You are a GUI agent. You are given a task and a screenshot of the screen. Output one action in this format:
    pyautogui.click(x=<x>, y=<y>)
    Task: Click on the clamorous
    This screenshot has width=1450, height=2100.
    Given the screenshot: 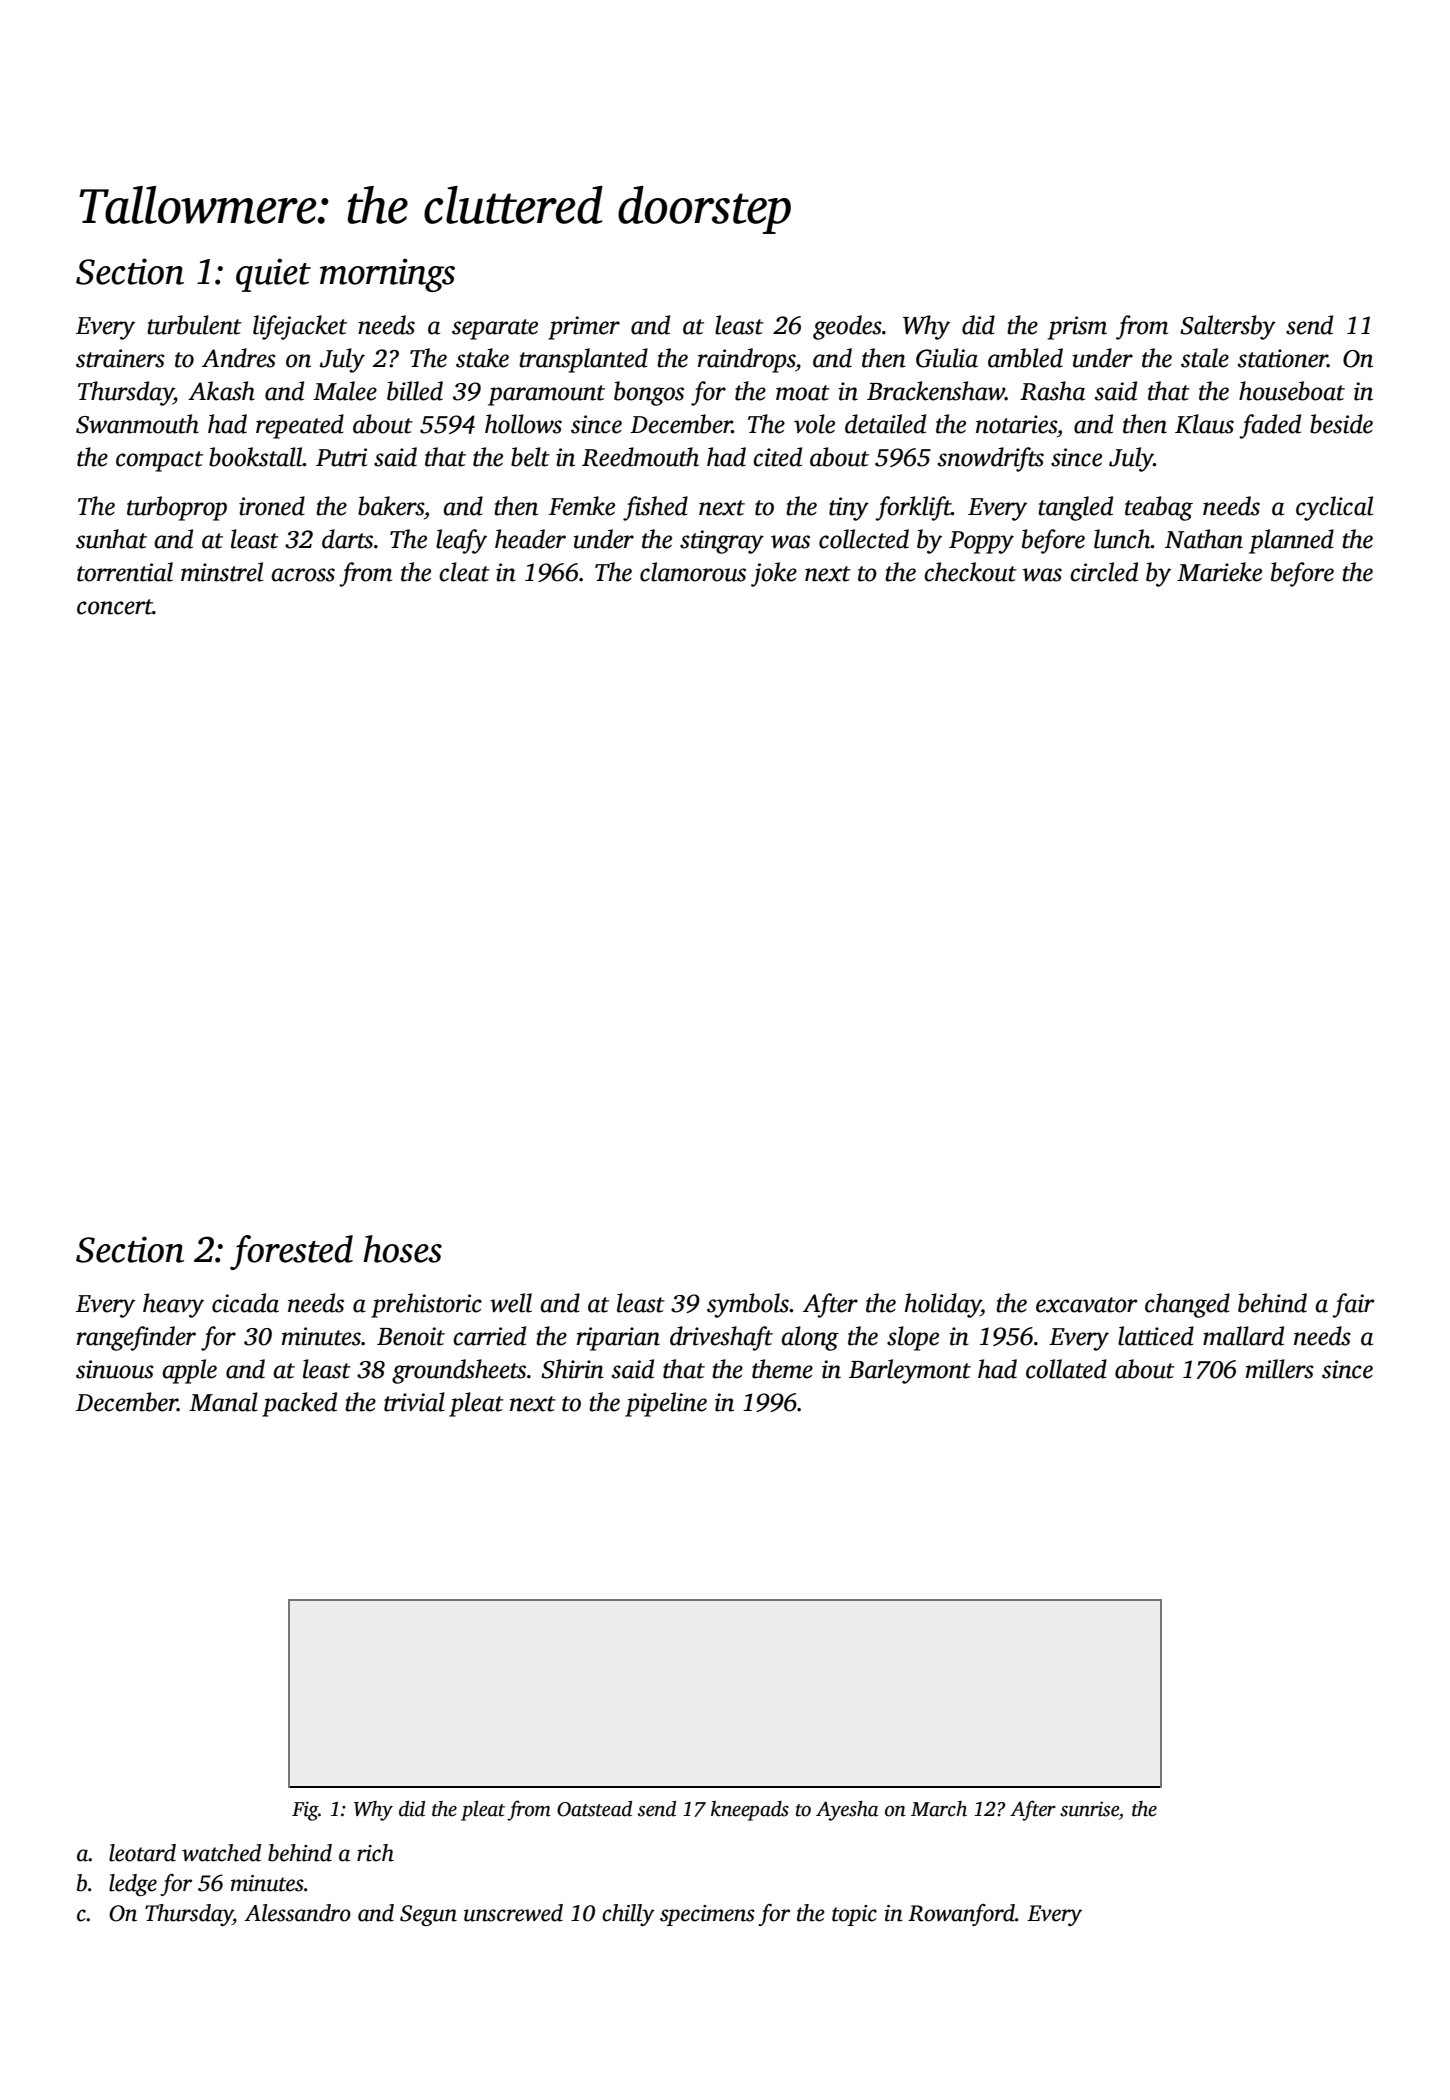 What is the action you would take?
    pyautogui.click(x=693, y=572)
